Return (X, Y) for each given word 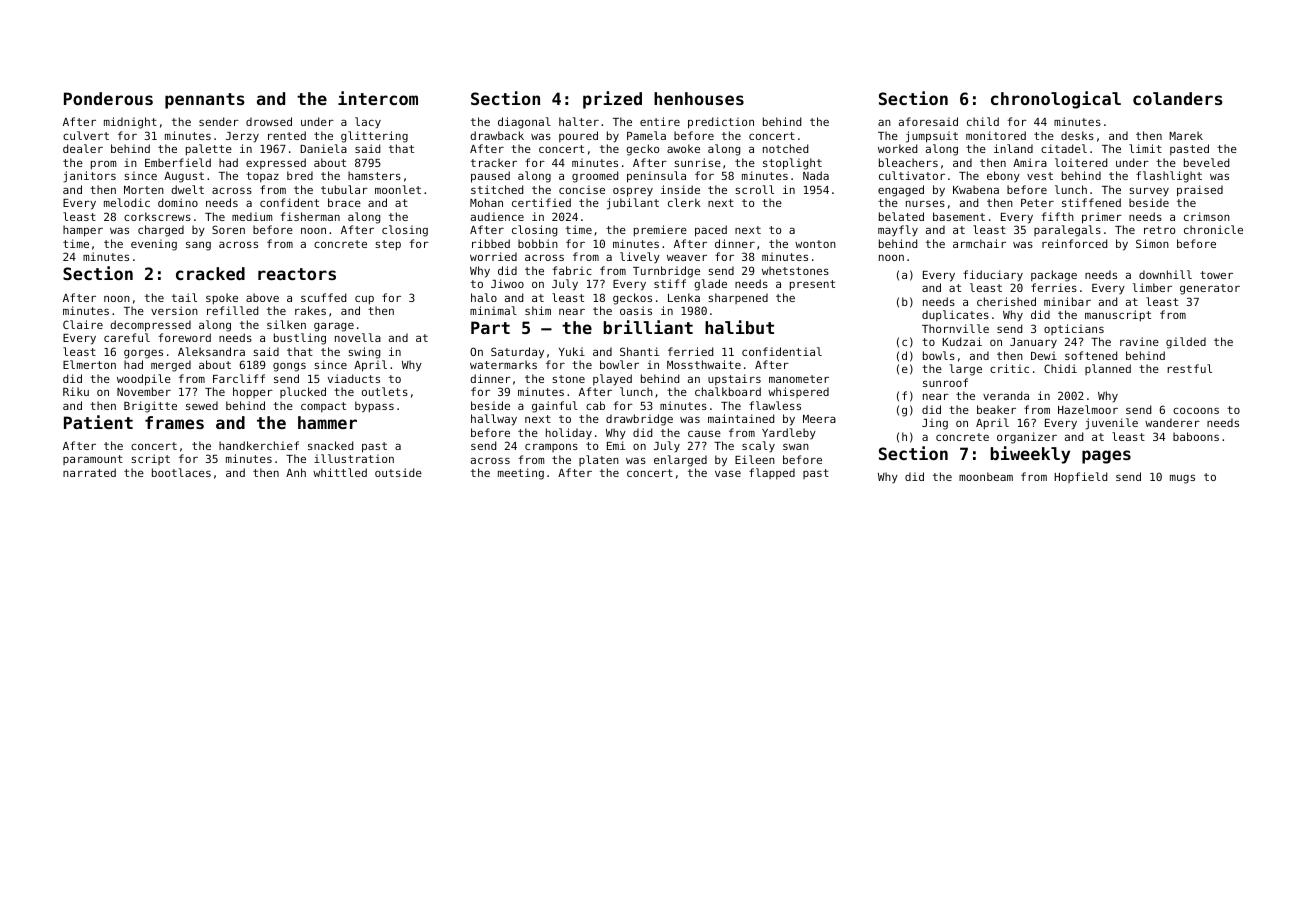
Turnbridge (666, 272)
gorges (143, 354)
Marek (1186, 135)
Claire (83, 324)
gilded (1186, 343)
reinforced (1074, 243)
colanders (1178, 98)
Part (490, 327)
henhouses (699, 98)
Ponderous (108, 98)
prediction (721, 123)
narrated (89, 472)
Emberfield (178, 162)
